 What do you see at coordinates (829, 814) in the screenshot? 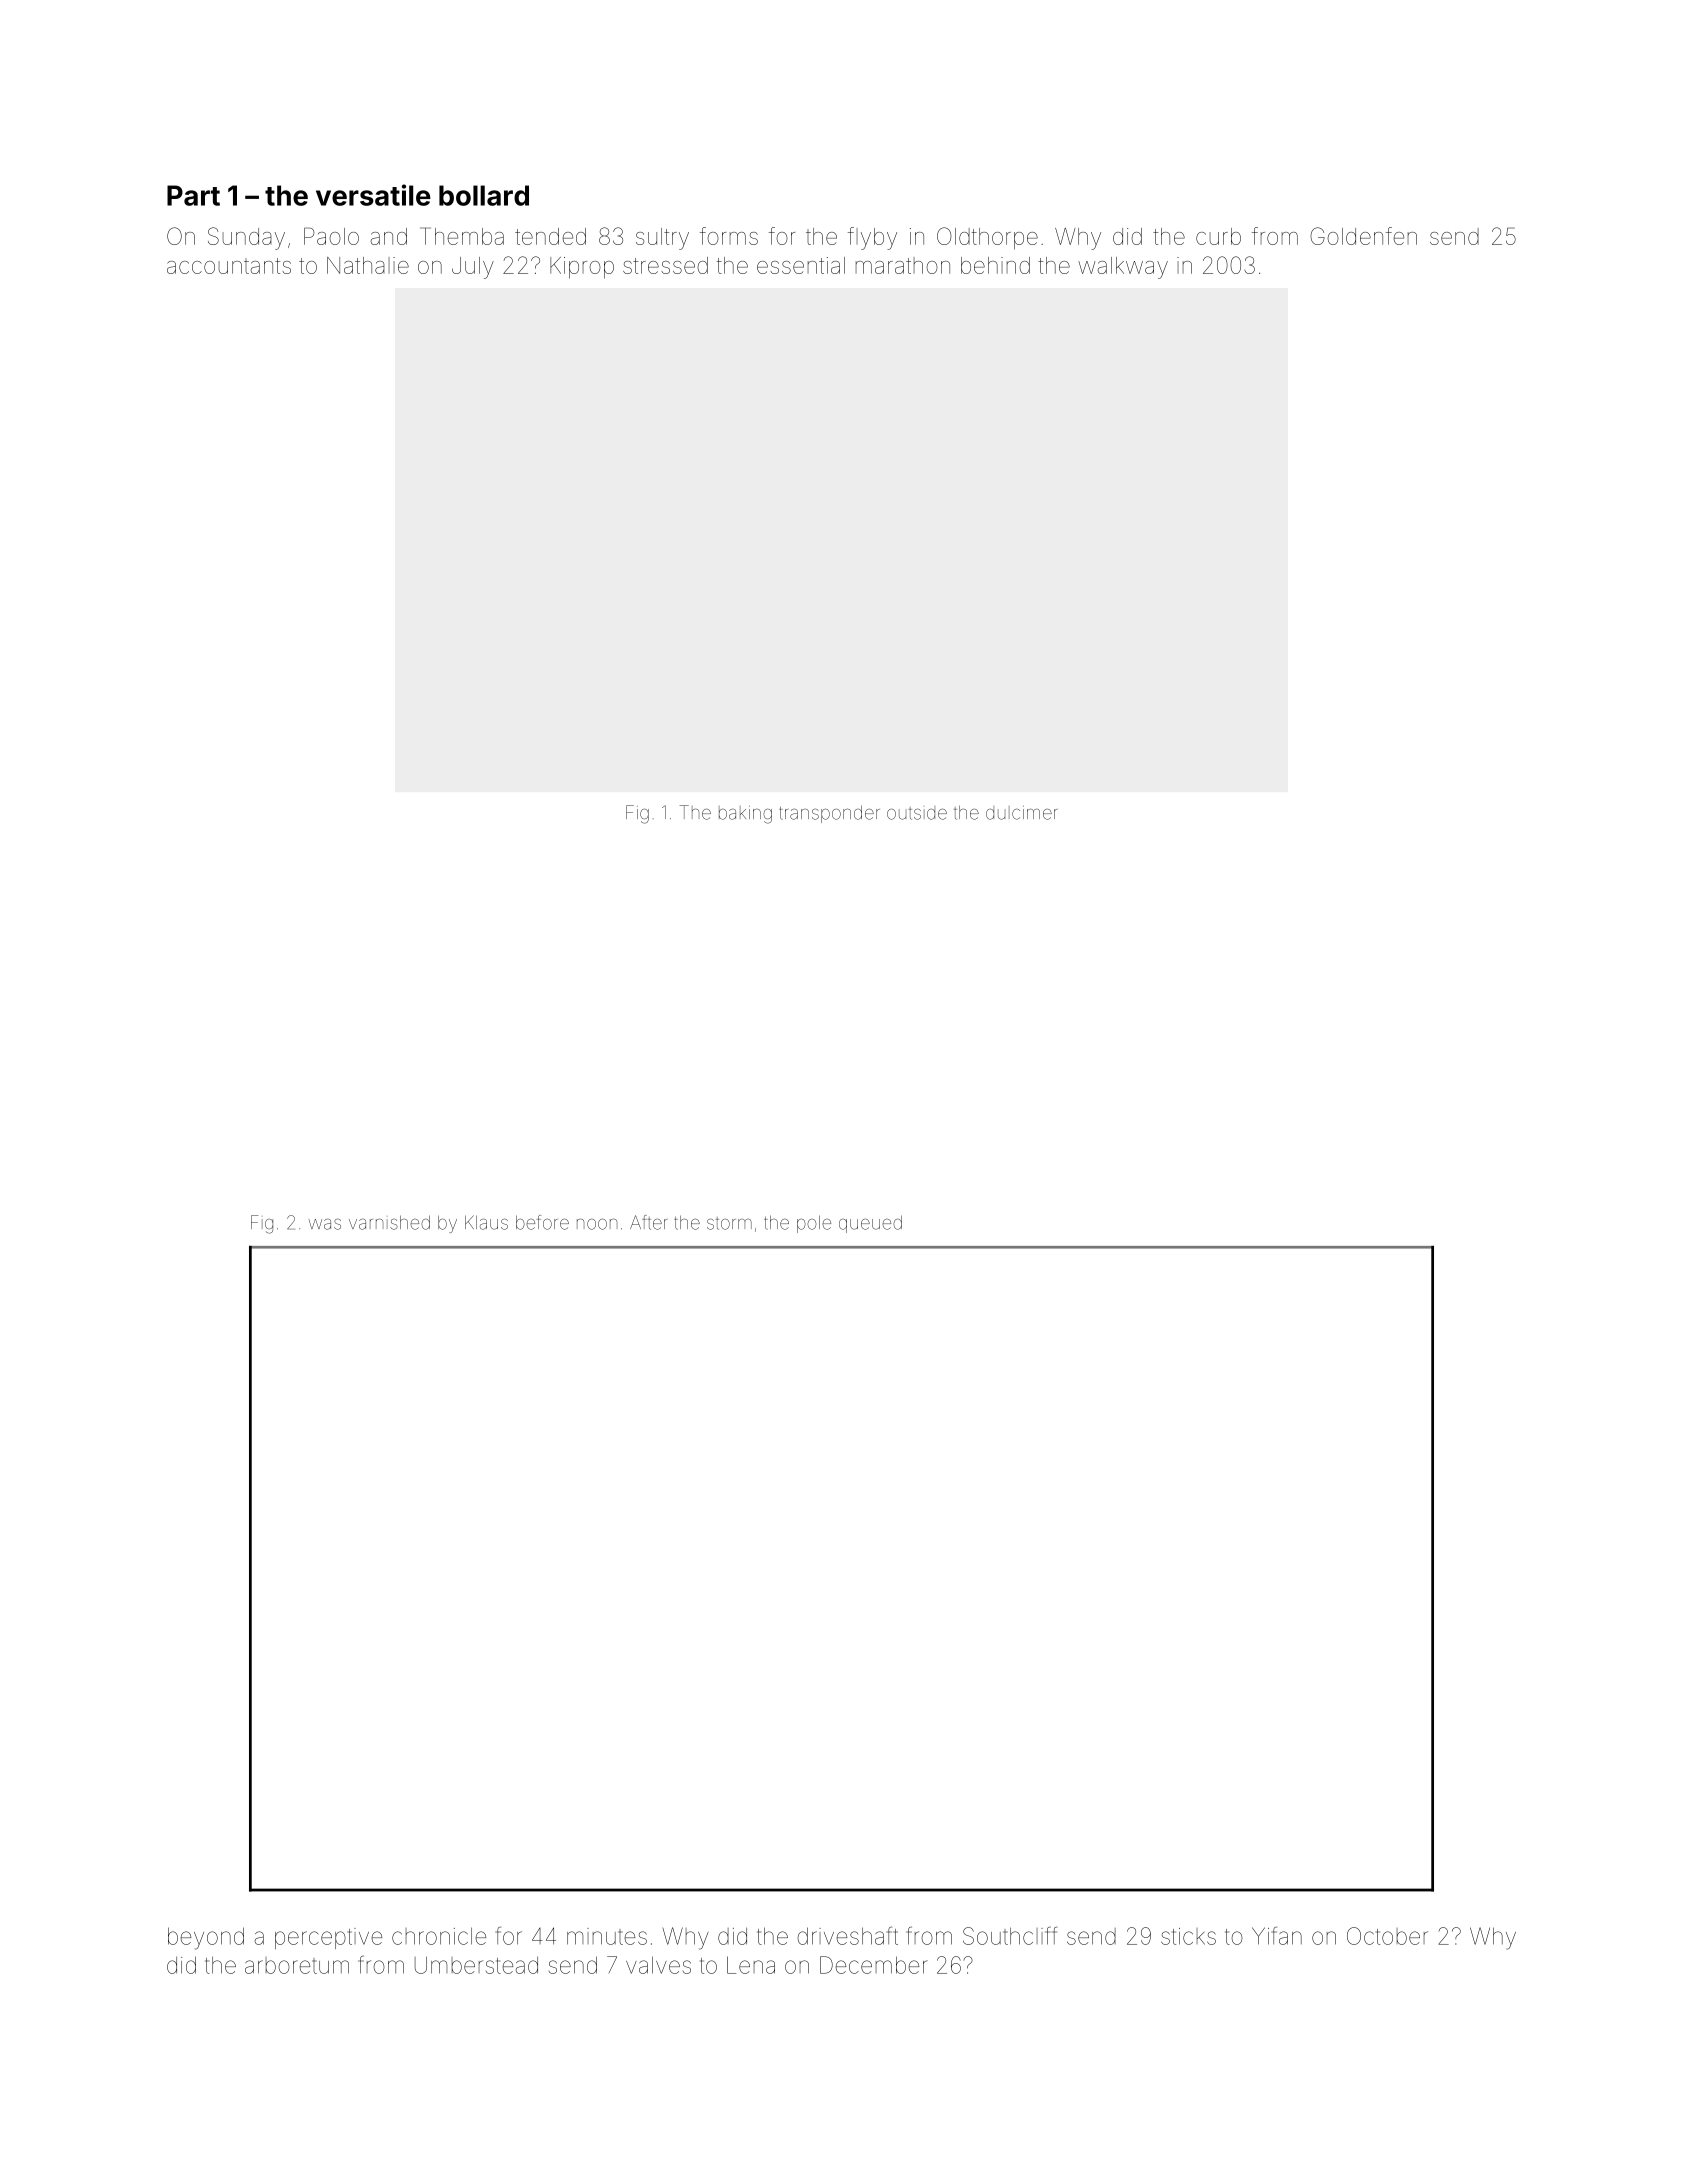
I see `transponder` at bounding box center [829, 814].
